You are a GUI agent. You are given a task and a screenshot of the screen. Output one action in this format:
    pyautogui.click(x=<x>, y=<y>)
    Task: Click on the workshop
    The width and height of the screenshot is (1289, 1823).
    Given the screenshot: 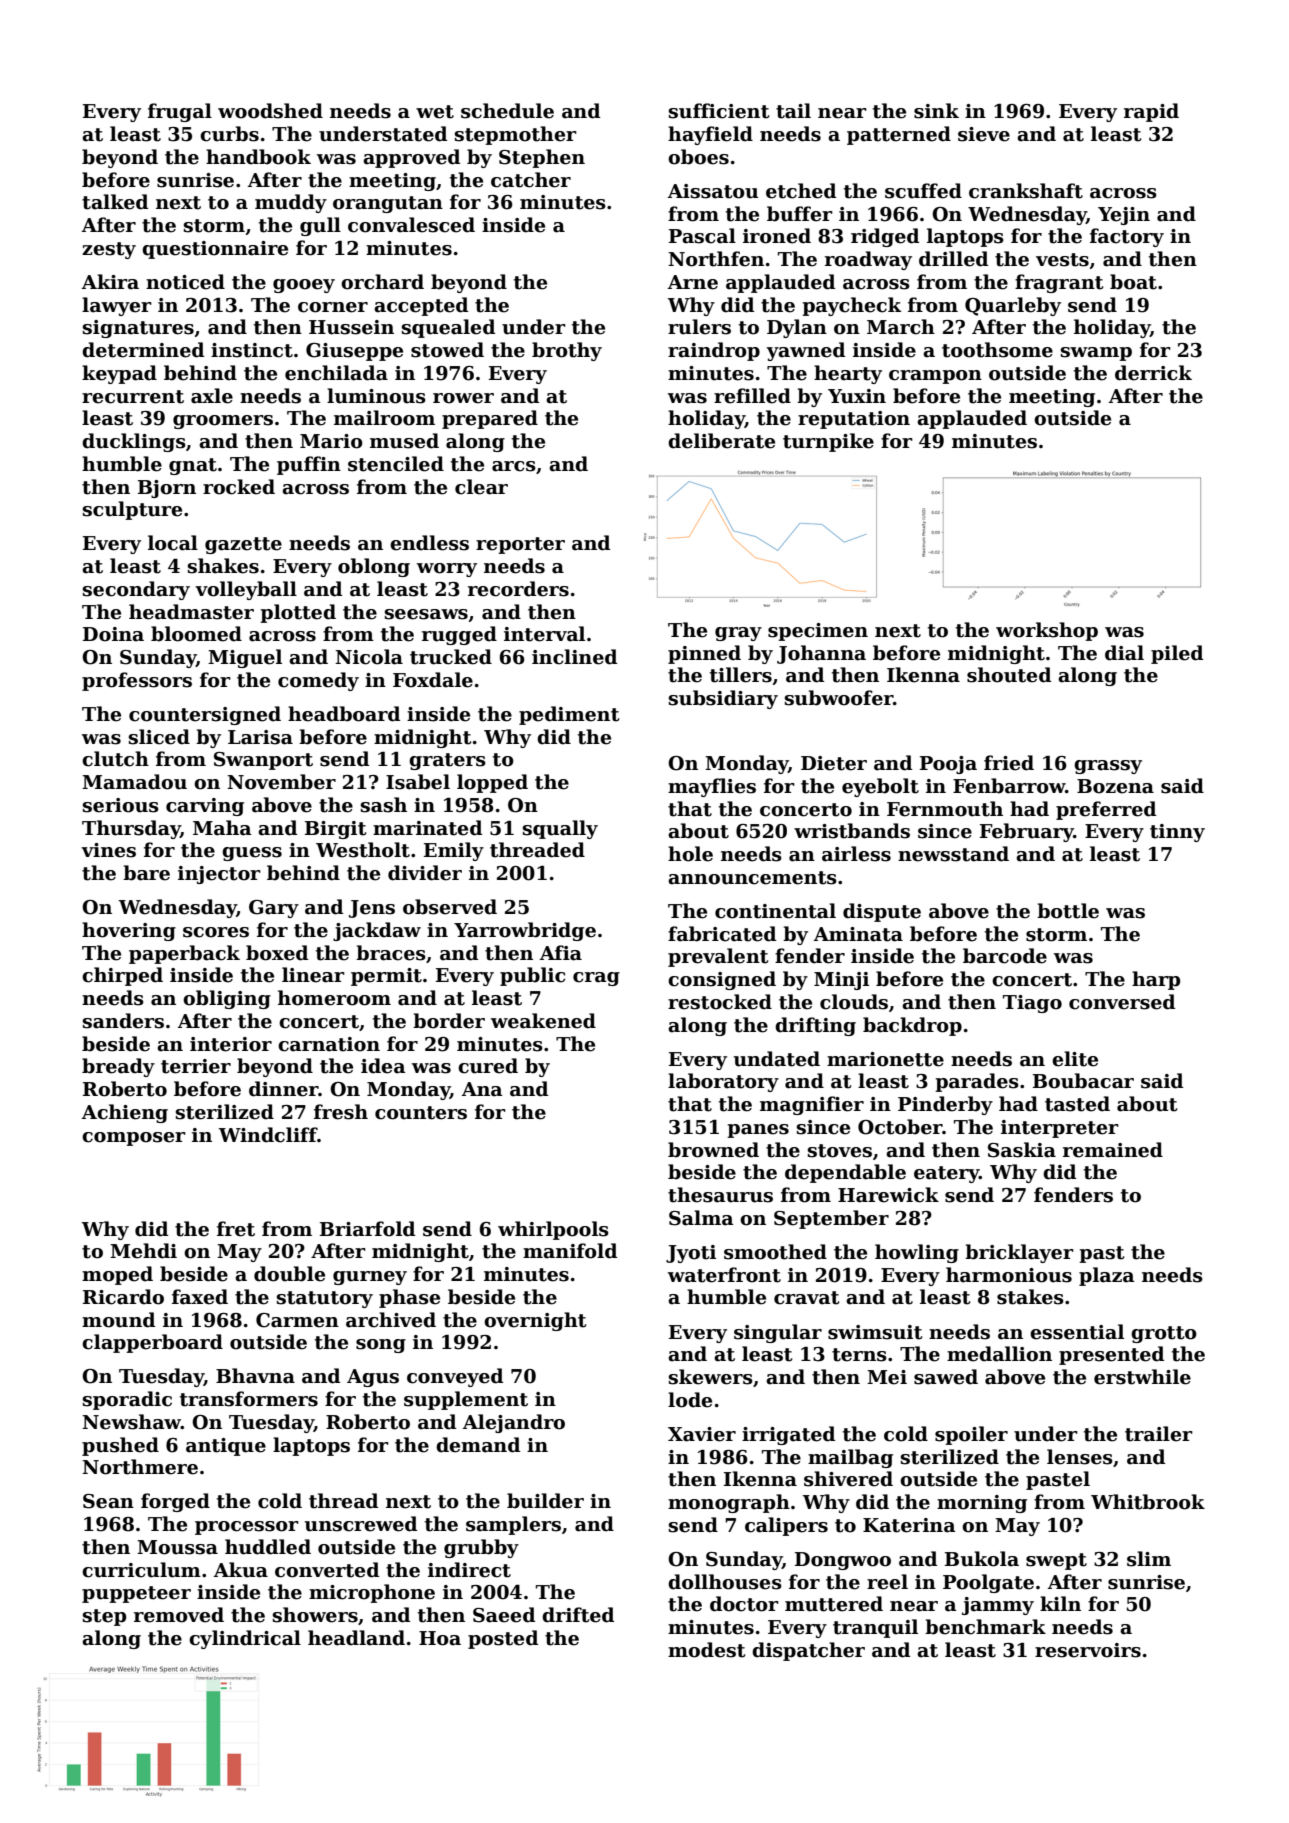 What is the action you would take?
    pyautogui.click(x=1047, y=631)
